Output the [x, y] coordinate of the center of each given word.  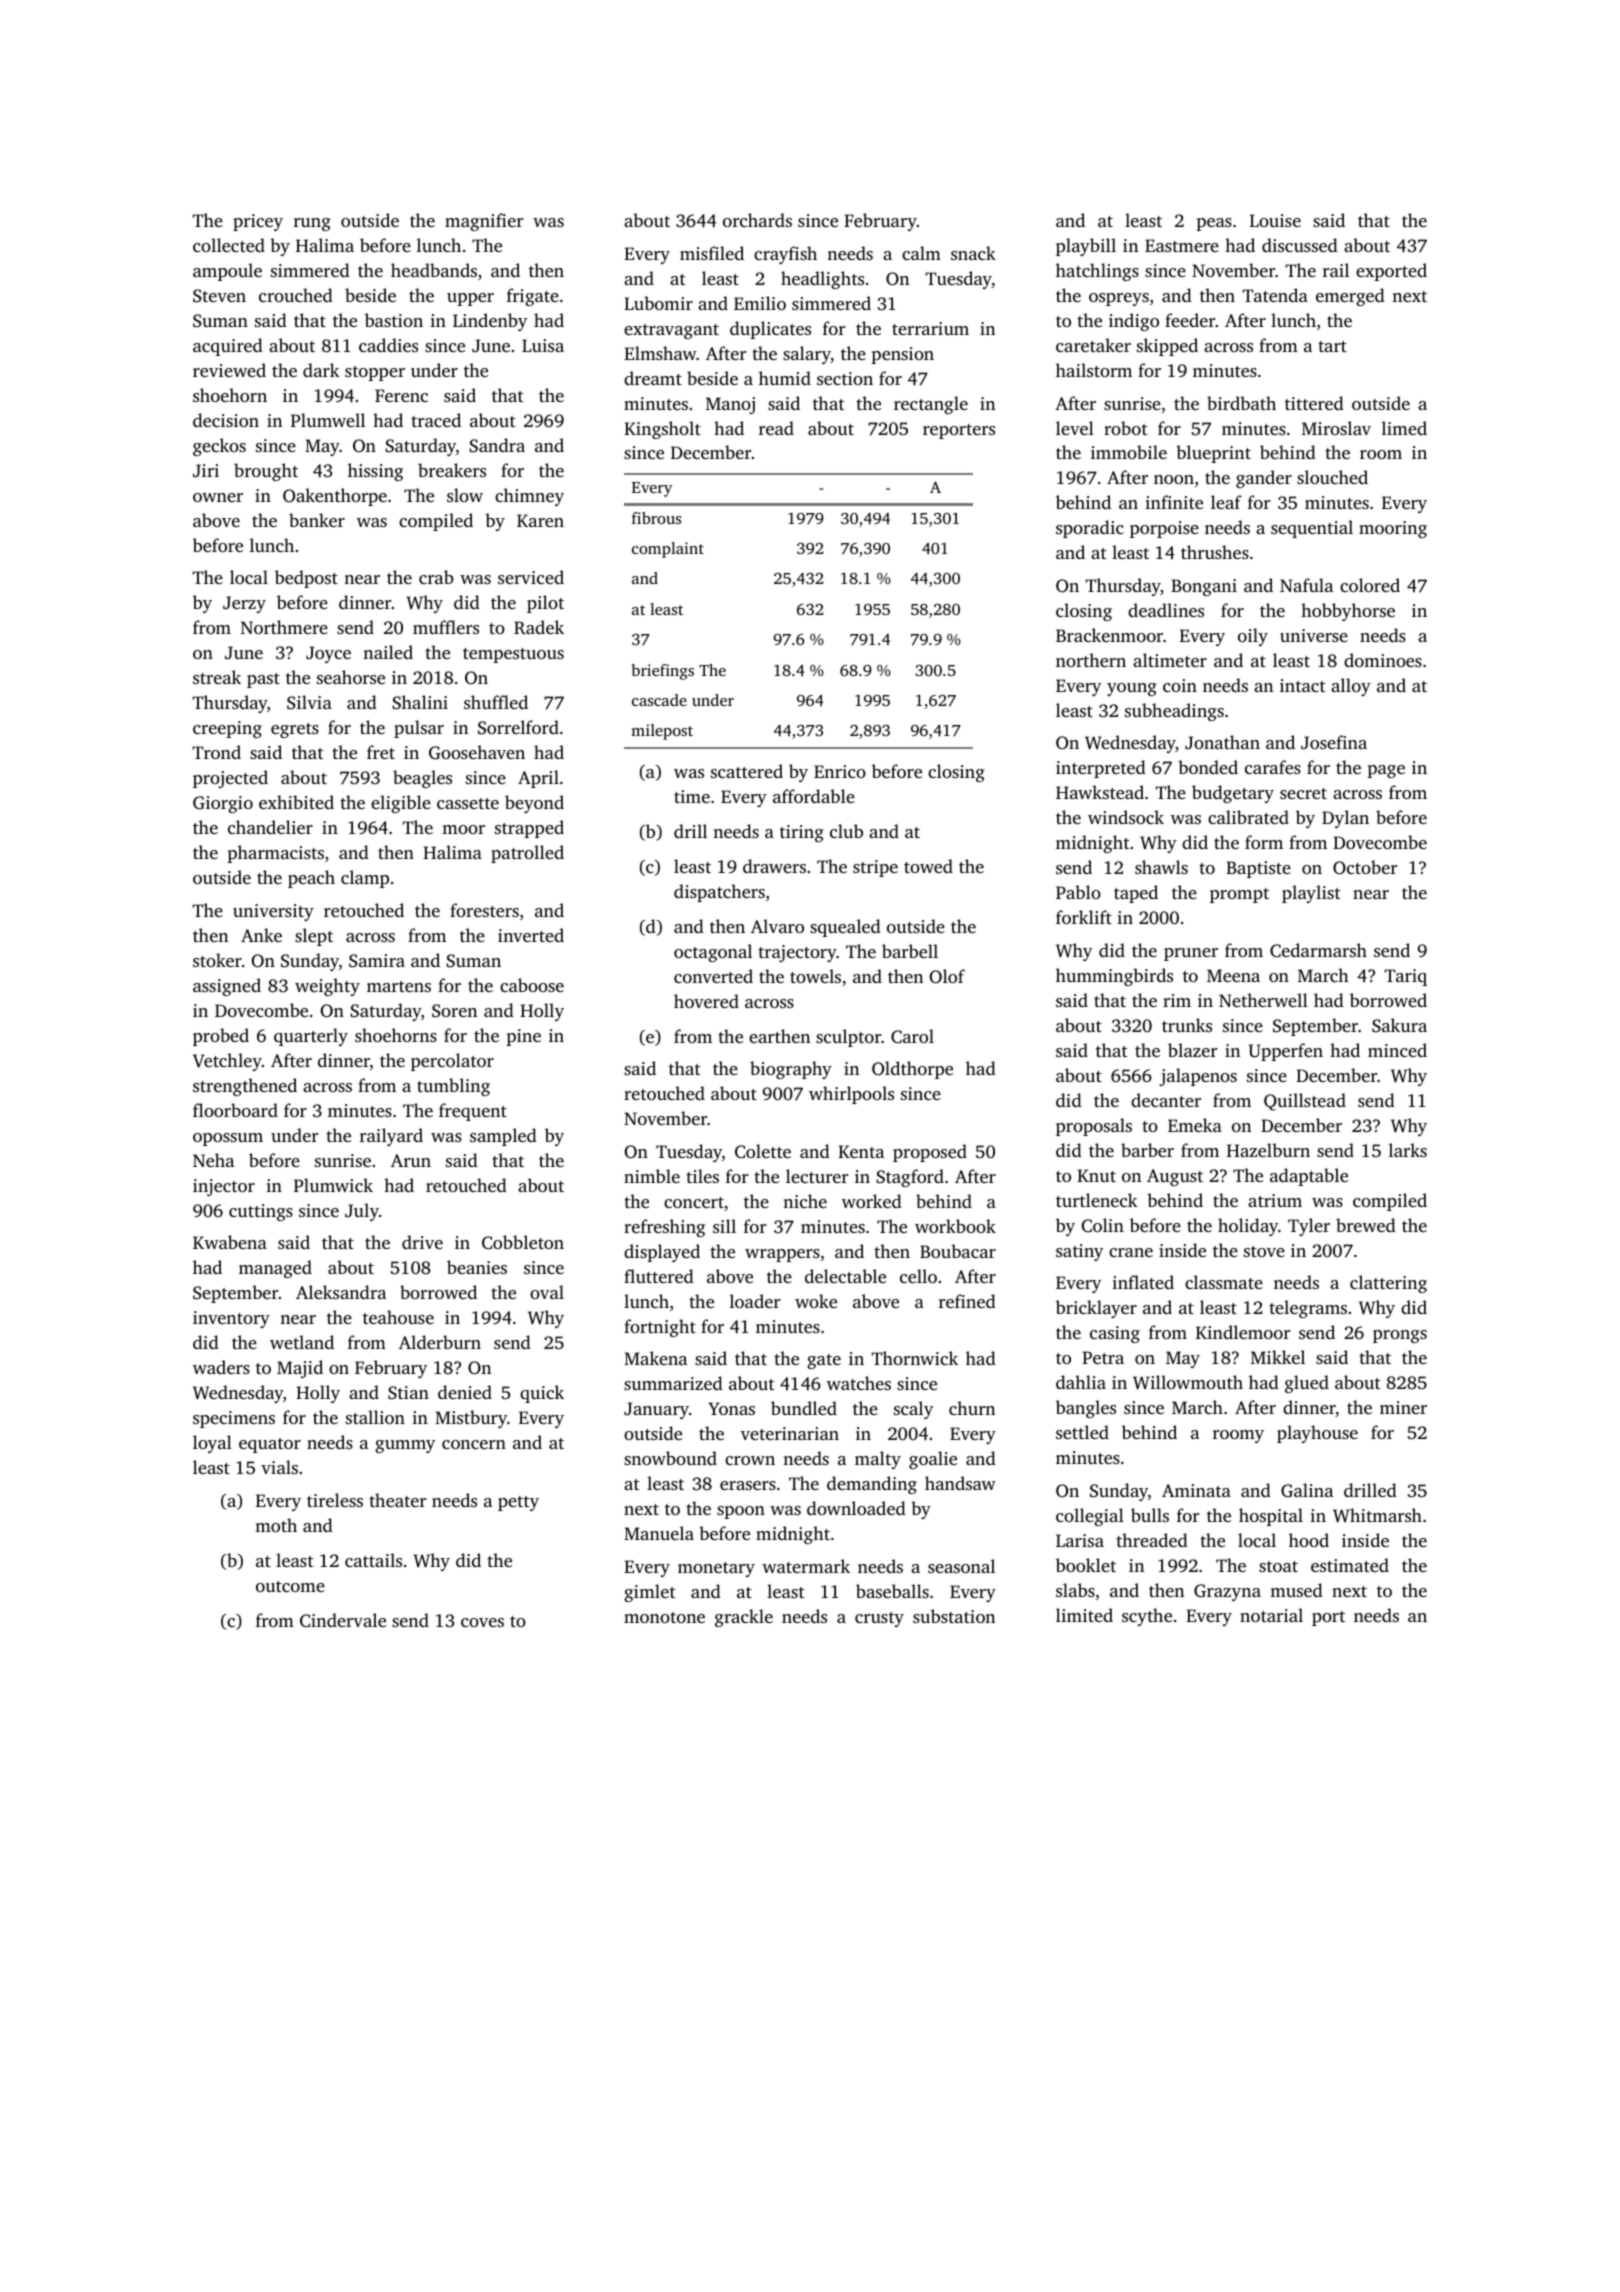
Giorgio [223, 804]
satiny [1079, 1252]
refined [967, 1301]
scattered [747, 771]
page [1386, 771]
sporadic [1090, 529]
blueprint [1213, 454]
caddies [388, 345]
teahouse [398, 1317]
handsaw [960, 1483]
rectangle [931, 405]
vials [279, 1467]
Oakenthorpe [335, 497]
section [845, 378]
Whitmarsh [1377, 1515]
